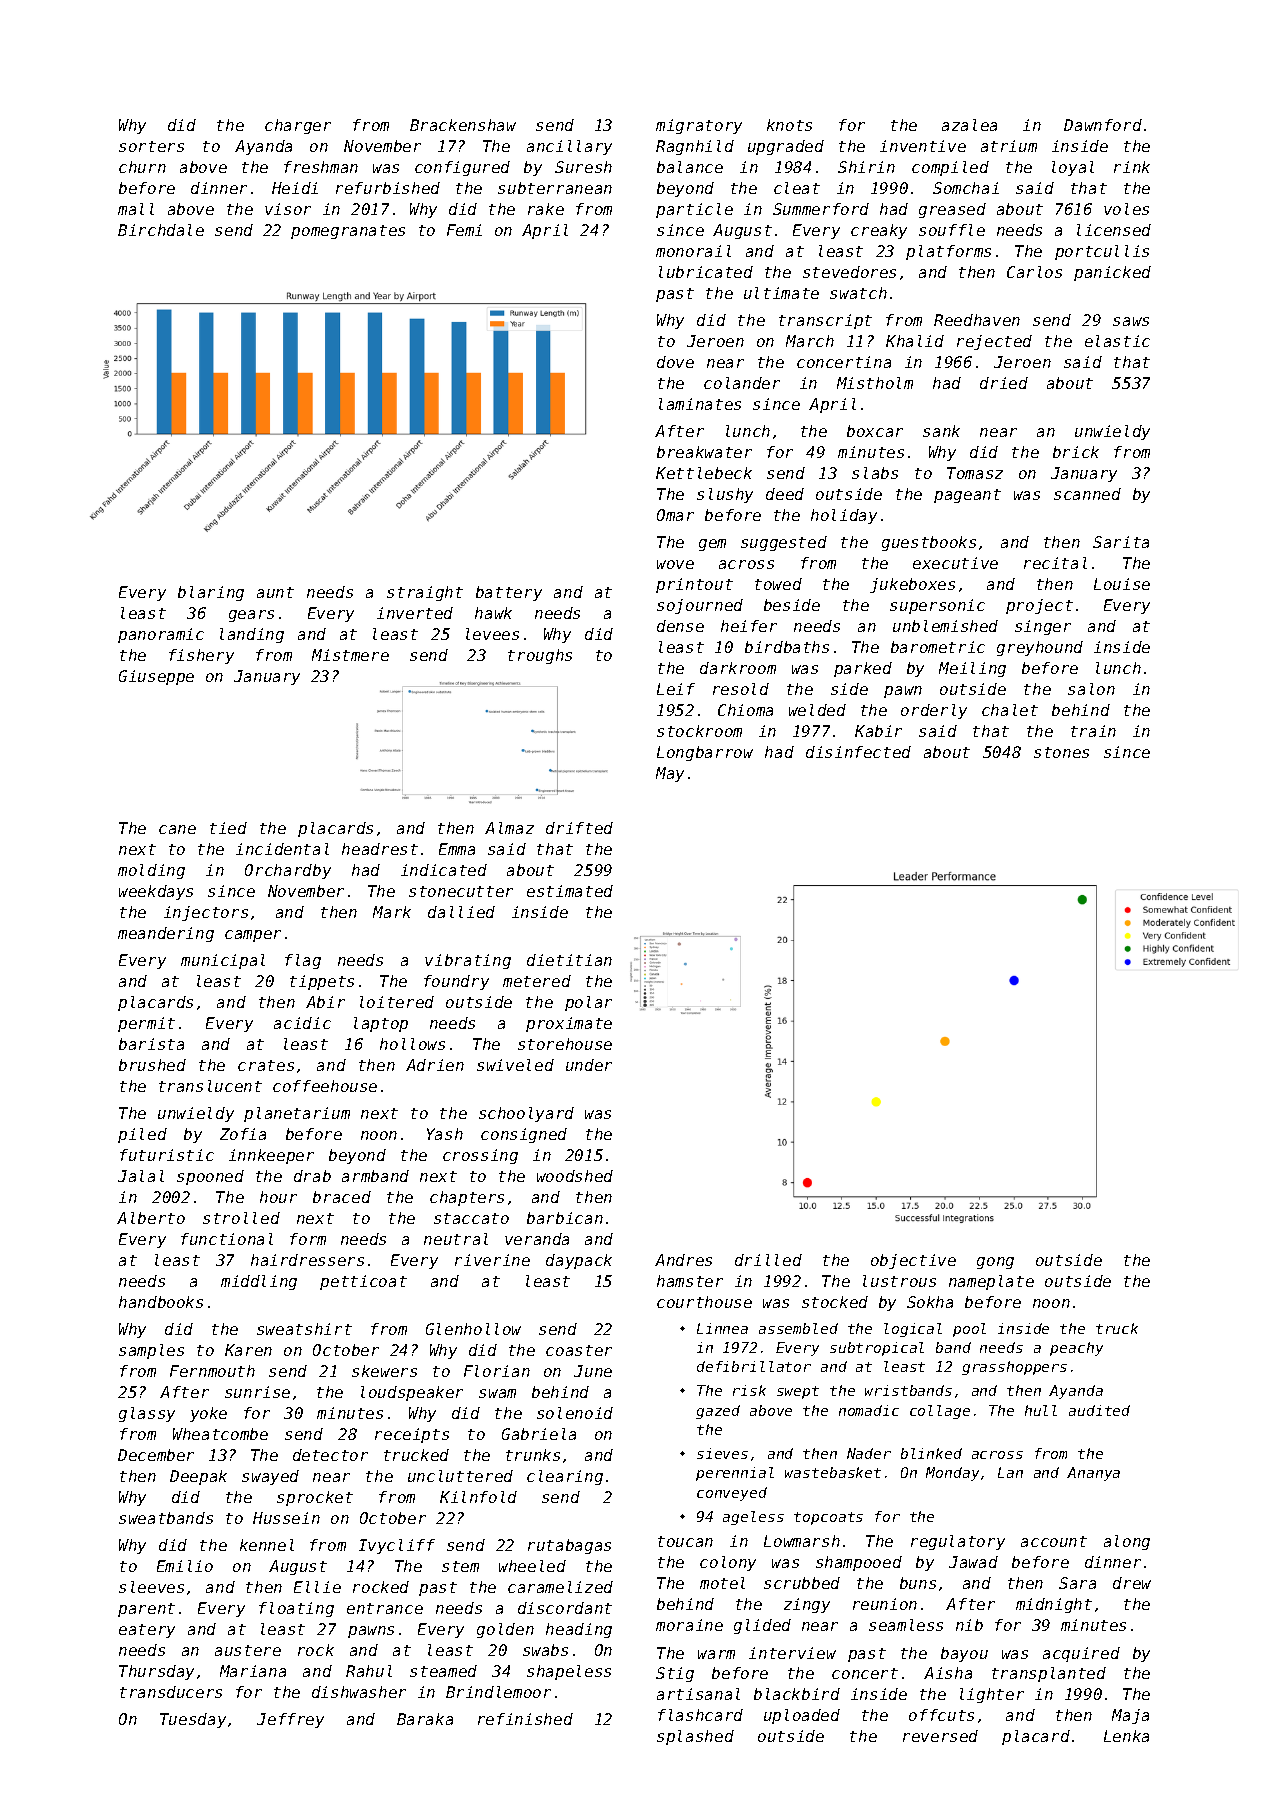  What do you see at coordinates (1034, 272) in the document?
I see `Carlos` at bounding box center [1034, 272].
